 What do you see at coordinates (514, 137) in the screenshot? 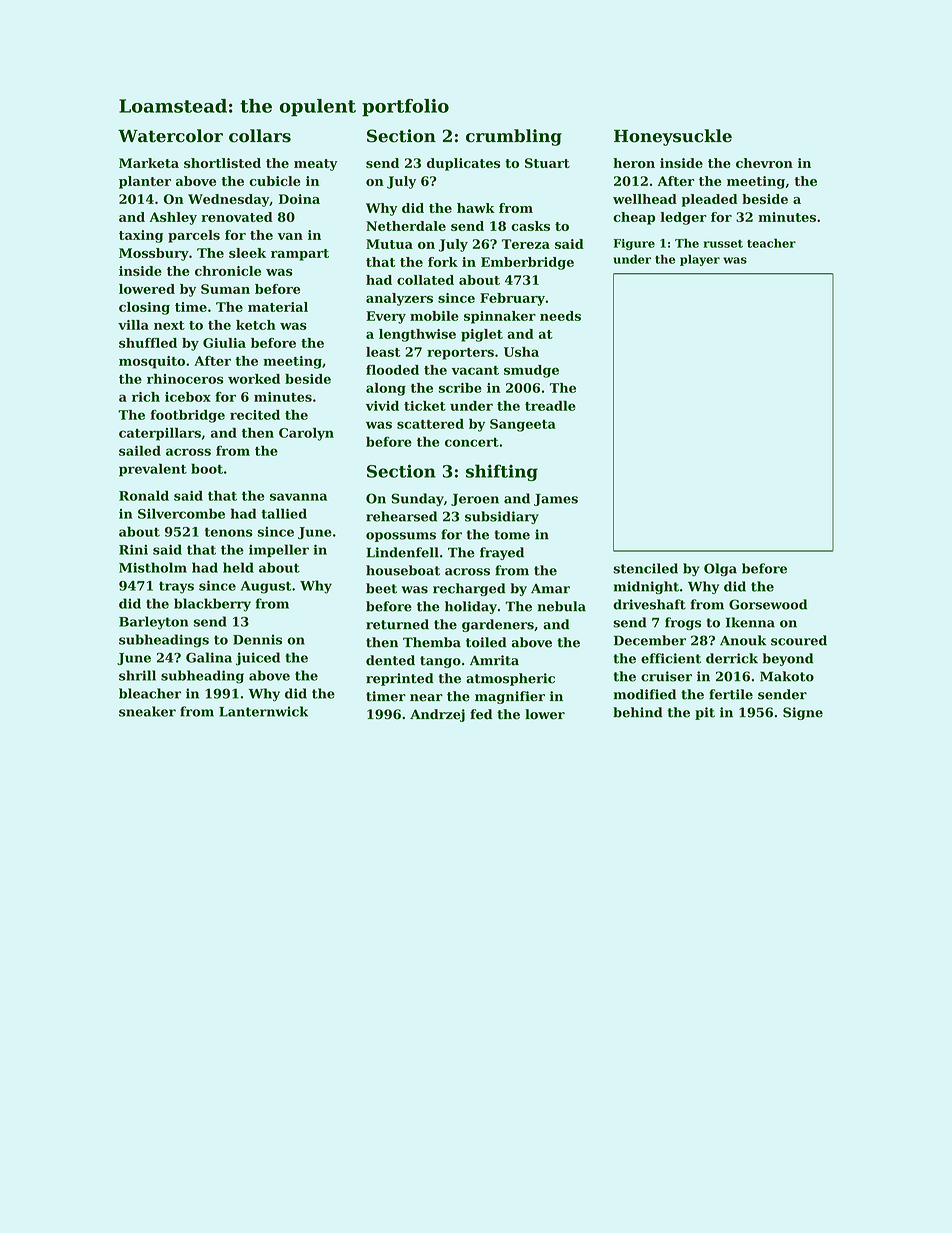
I see `crumbling` at bounding box center [514, 137].
